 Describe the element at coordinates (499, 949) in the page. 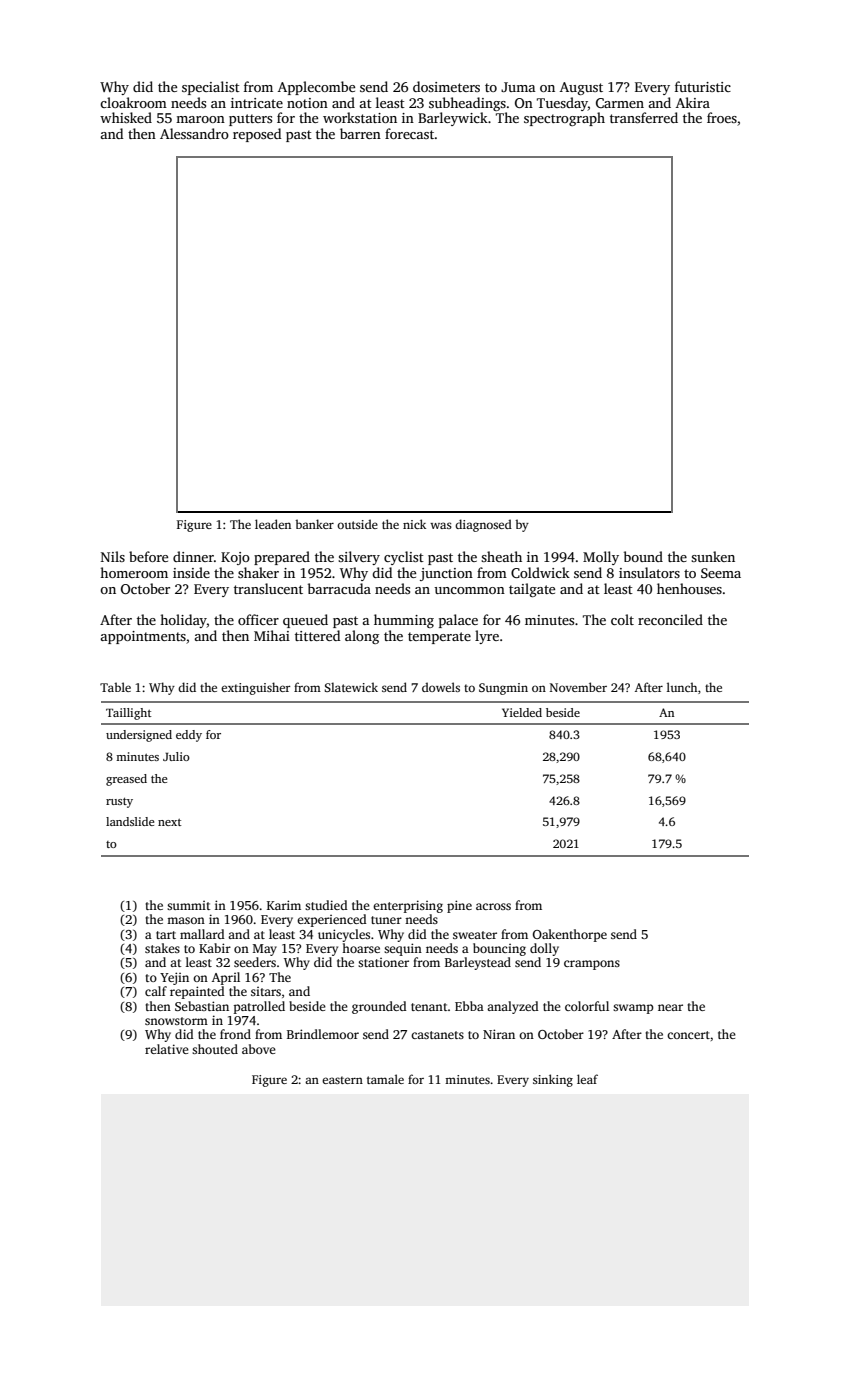

I see `bouncing` at that location.
